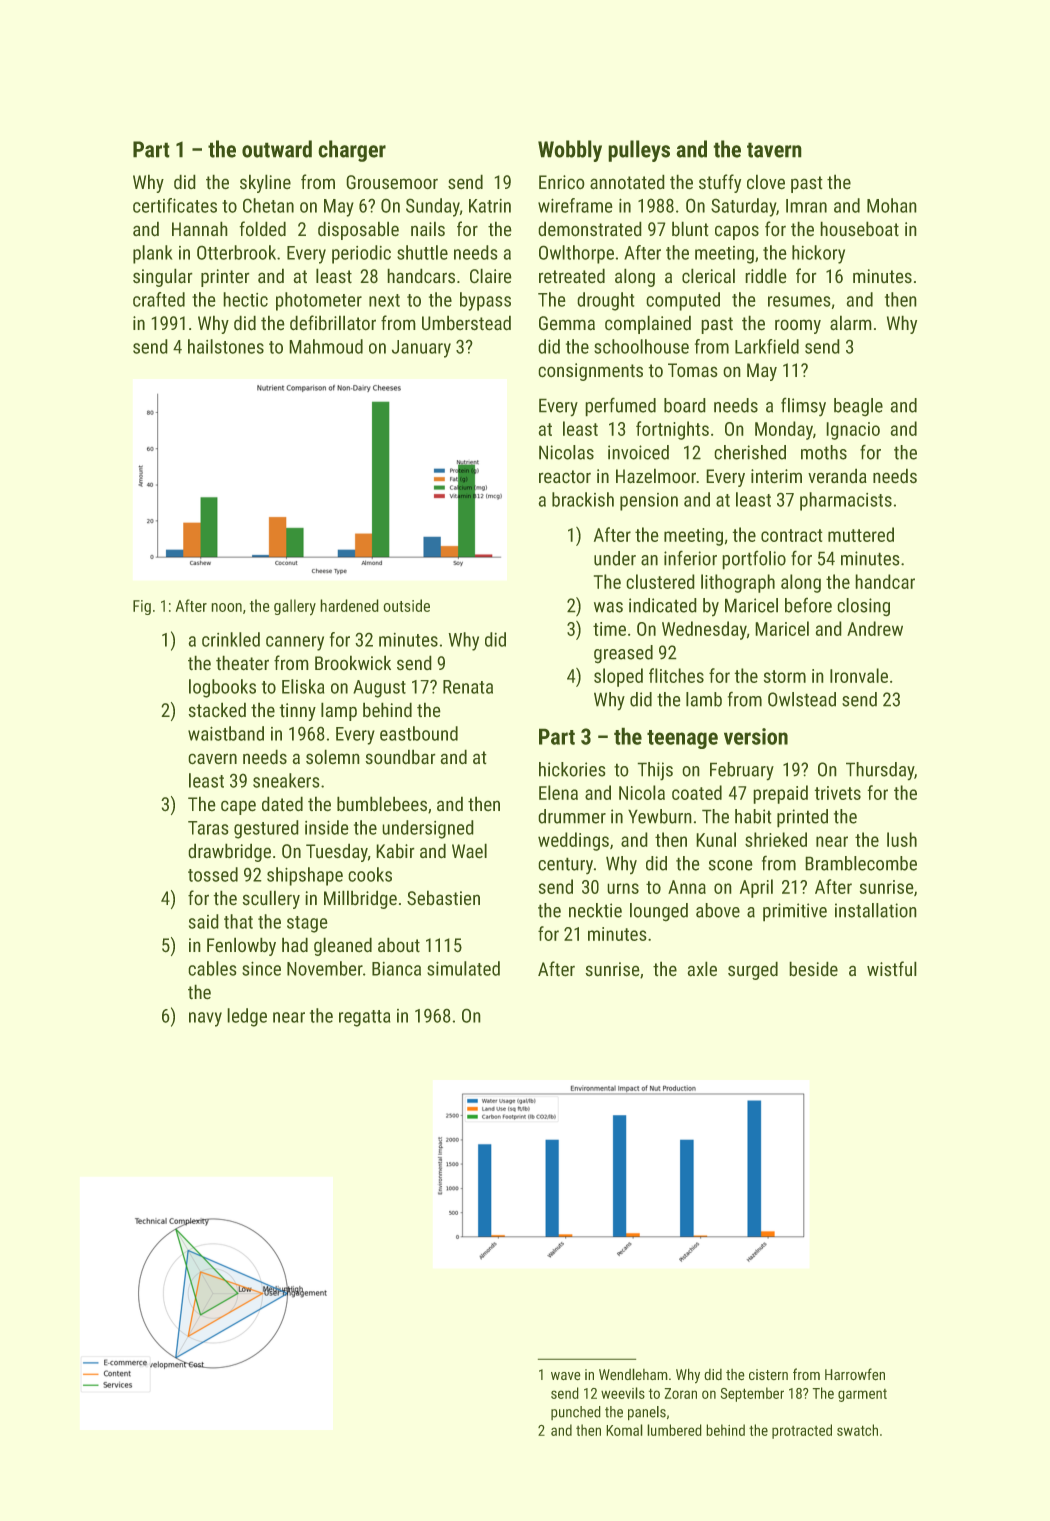 This image has width=1050, height=1521. I want to click on beagle, so click(858, 407).
